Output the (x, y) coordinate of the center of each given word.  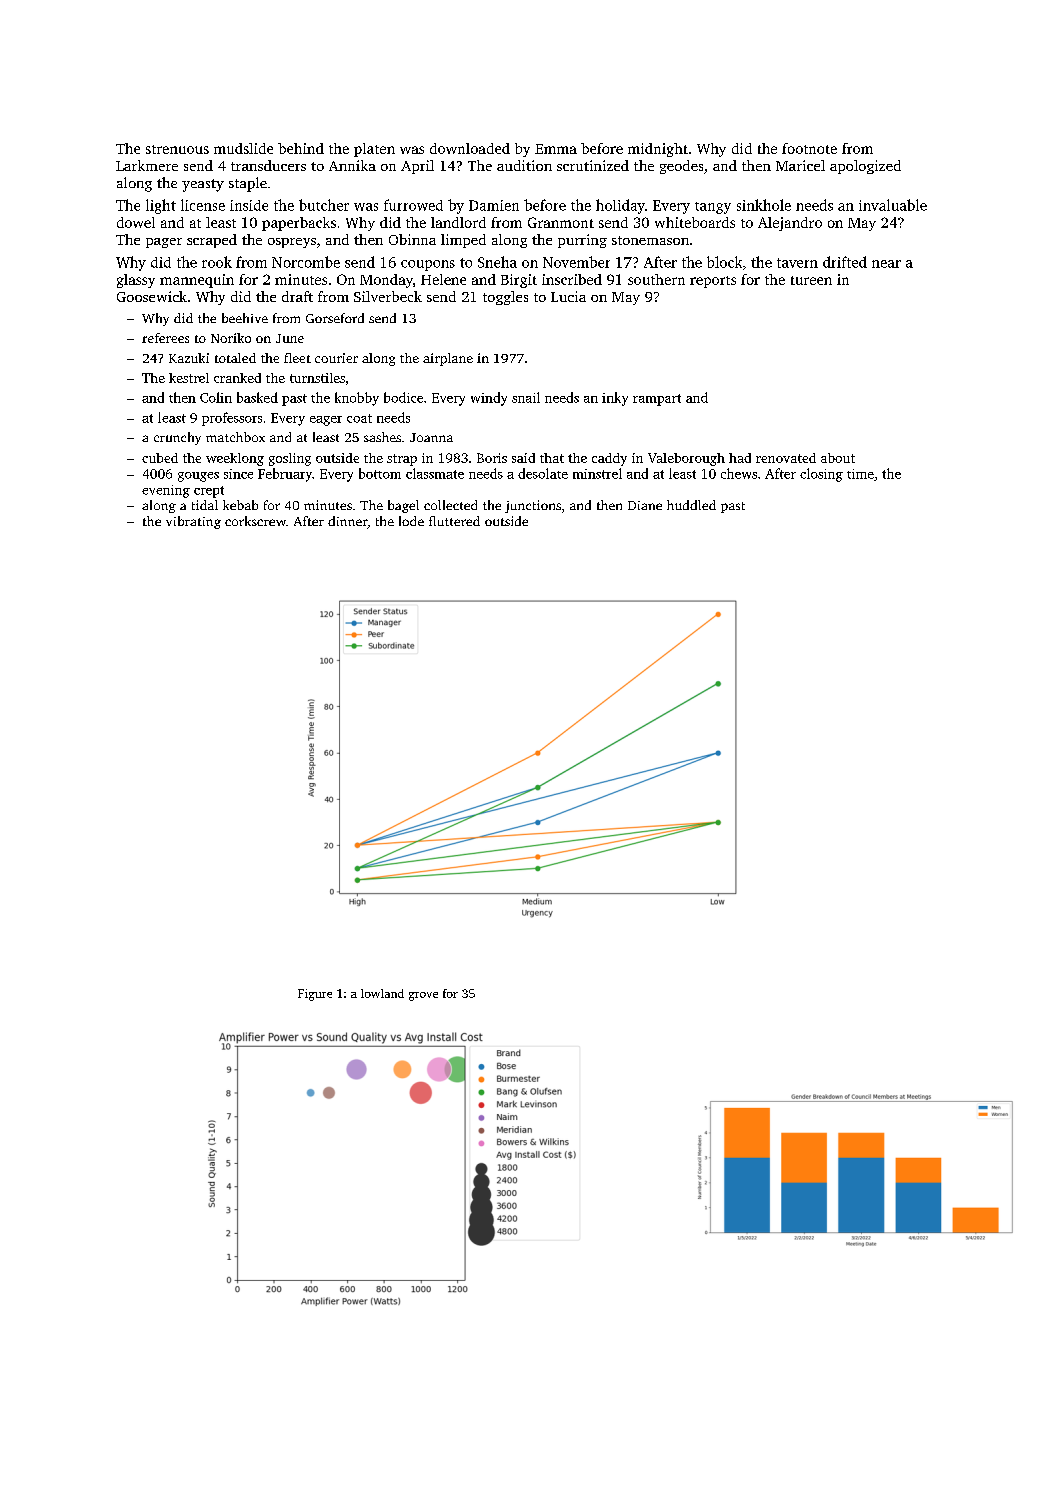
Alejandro (790, 224)
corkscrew (255, 521)
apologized (865, 167)
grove (423, 996)
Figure (315, 995)
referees (165, 338)
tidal (205, 505)
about (838, 458)
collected (450, 505)
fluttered (454, 521)
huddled (691, 505)
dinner (347, 521)
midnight (658, 150)
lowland (382, 993)
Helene (443, 279)
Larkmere (147, 165)
